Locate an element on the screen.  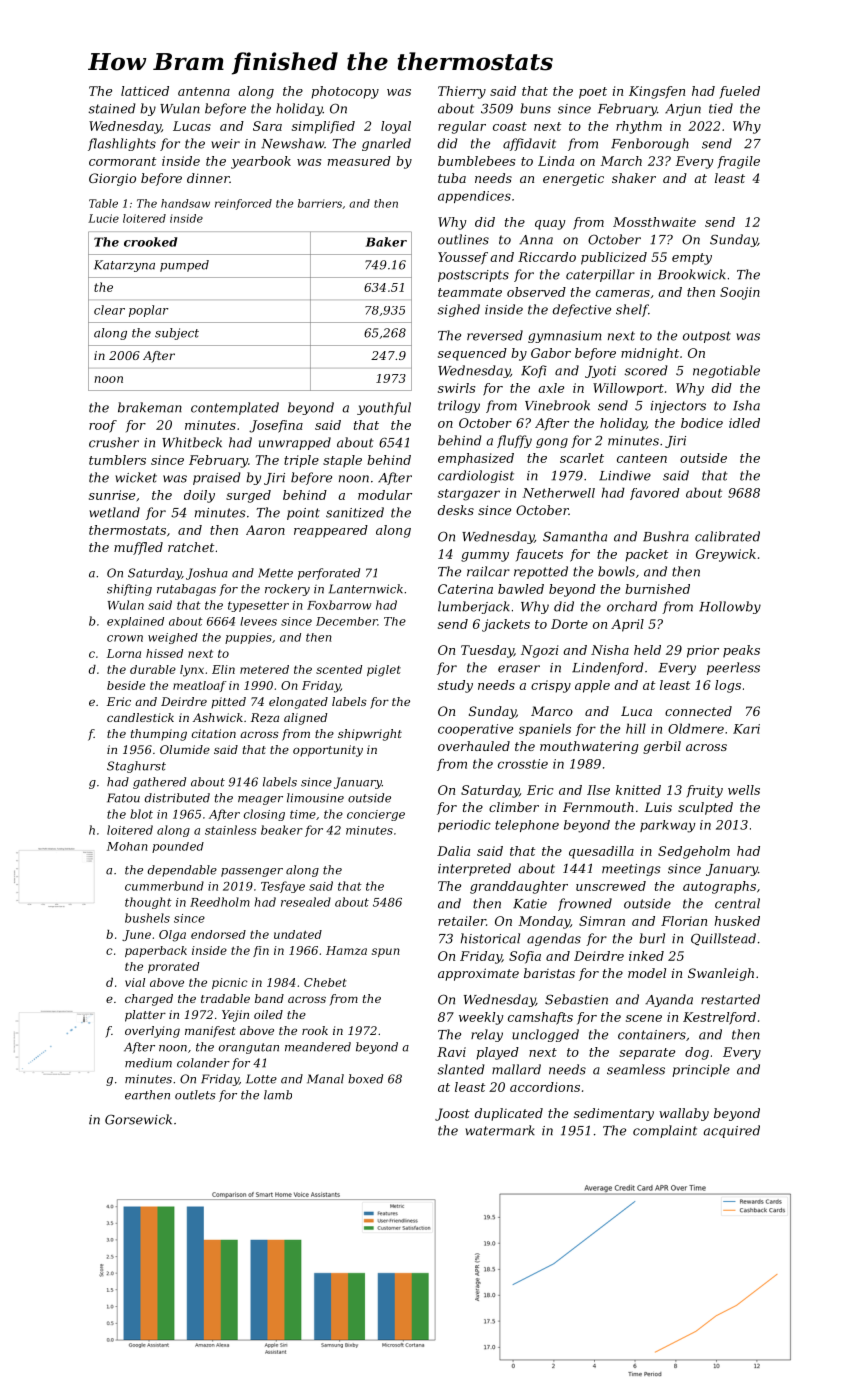
Mossthwaite is located at coordinates (654, 222).
